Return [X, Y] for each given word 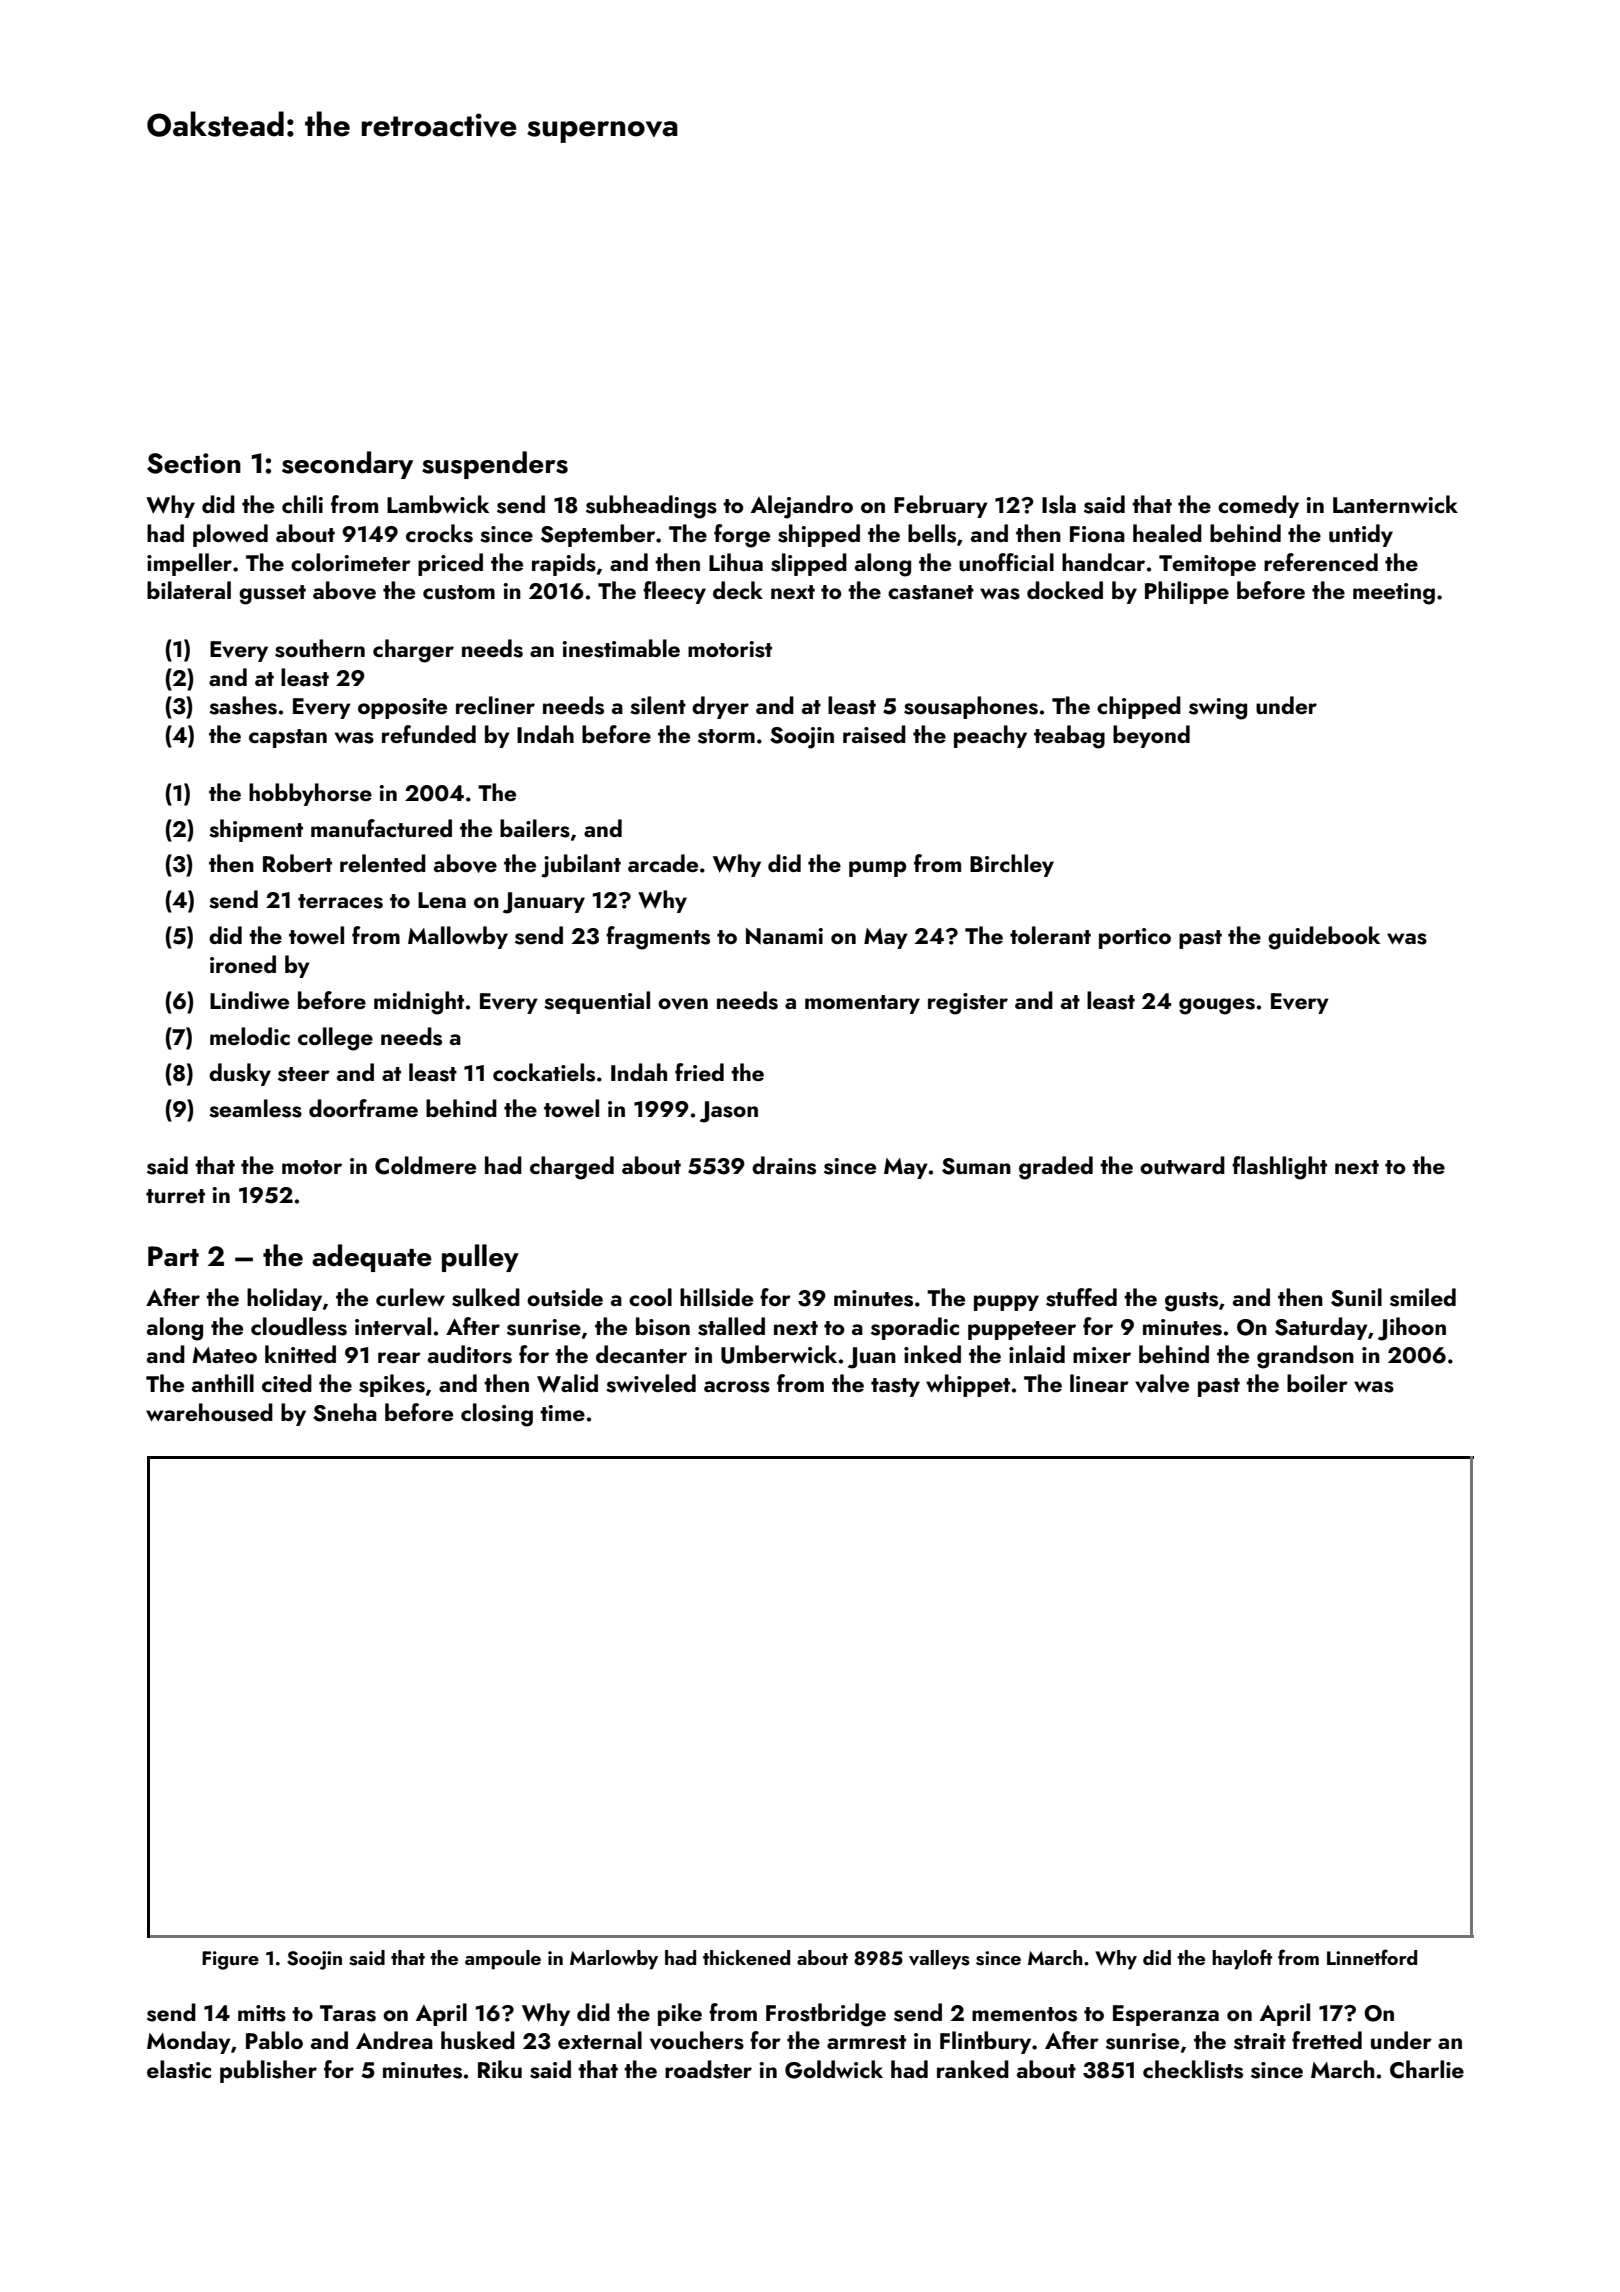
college [335, 1039]
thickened [746, 1957]
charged [572, 1168]
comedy [1258, 506]
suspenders [495, 465]
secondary [347, 465]
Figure [230, 1960]
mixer [1102, 1355]
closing [497, 1415]
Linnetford [1372, 1957]
